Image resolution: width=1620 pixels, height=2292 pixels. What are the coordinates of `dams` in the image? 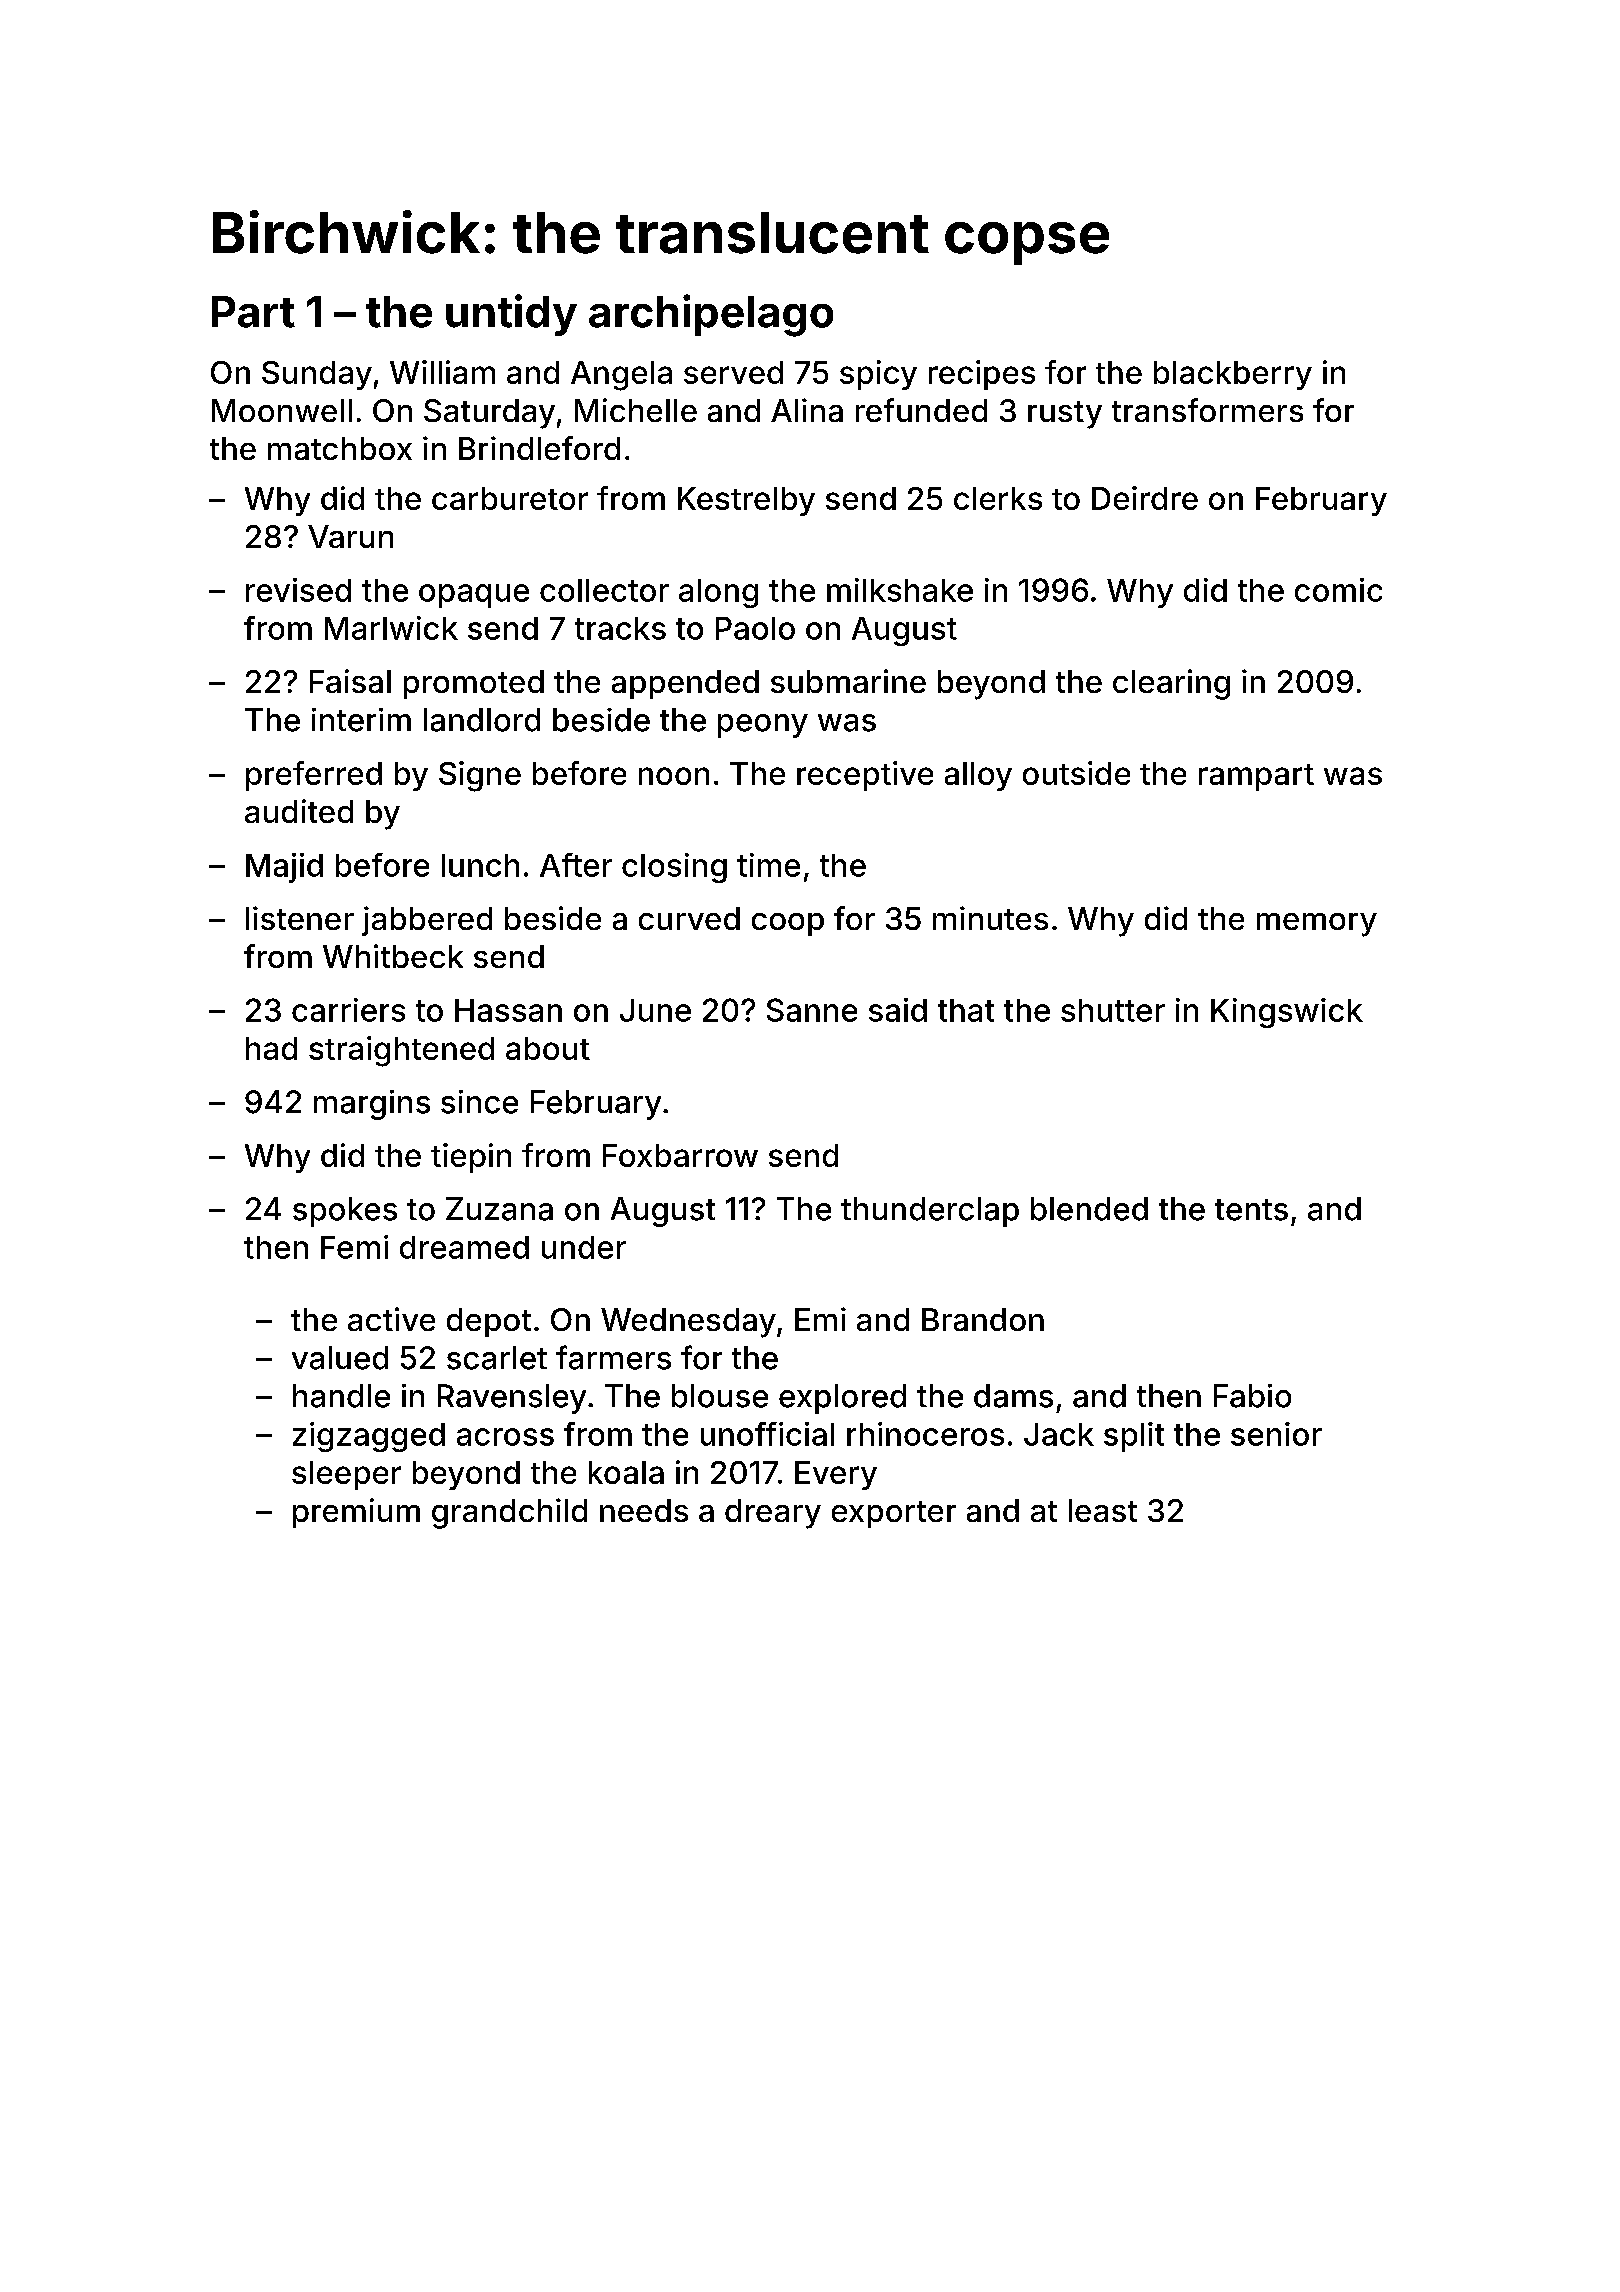 It's located at (1013, 1396).
